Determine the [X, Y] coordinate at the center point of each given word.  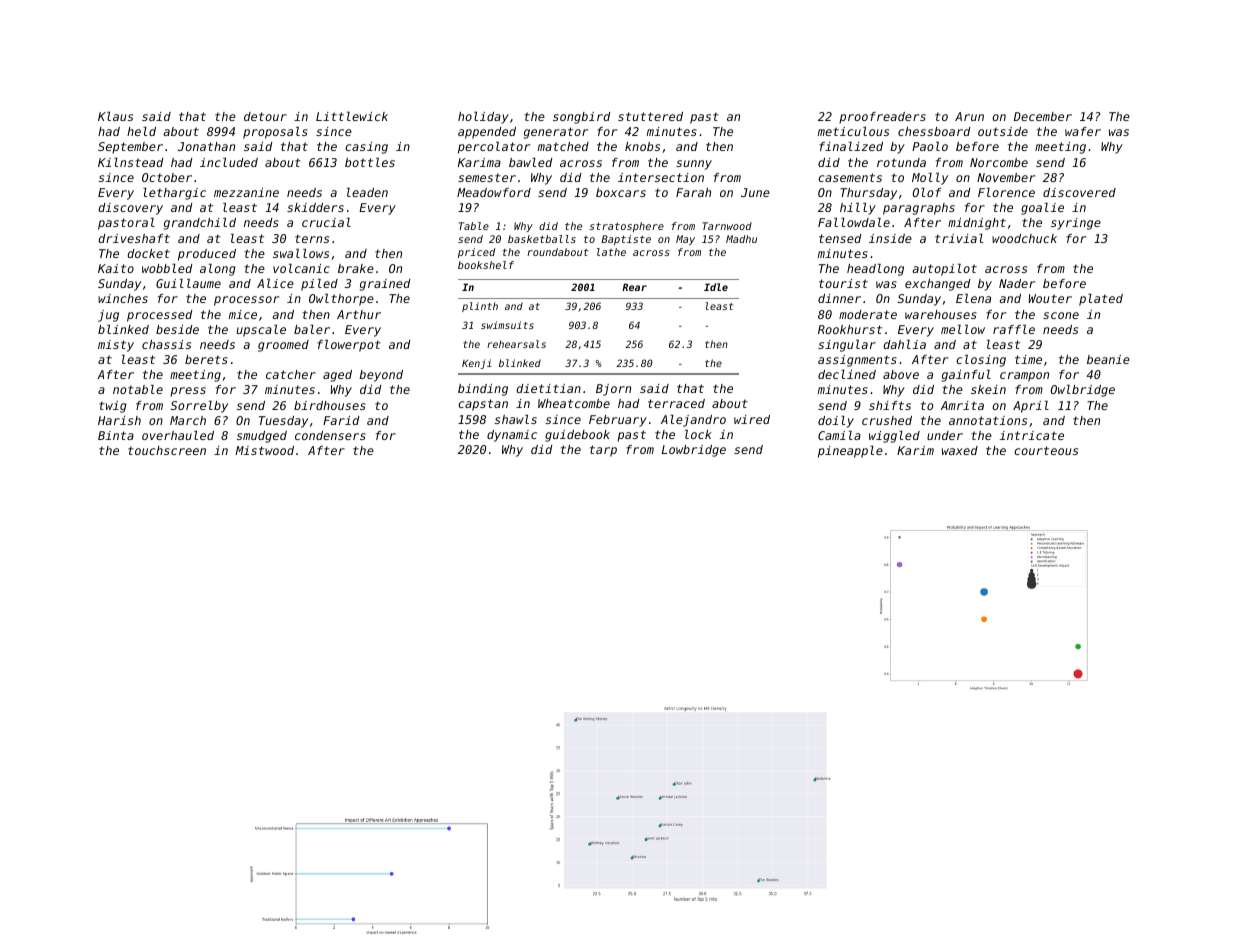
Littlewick [352, 116]
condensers [330, 435]
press [188, 392]
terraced [676, 403]
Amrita [962, 405]
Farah [693, 192]
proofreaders [882, 118]
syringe [1076, 224]
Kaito [116, 268]
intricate [1031, 435]
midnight [977, 224]
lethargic [174, 194]
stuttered [650, 116]
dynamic [512, 436]
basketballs [542, 239]
